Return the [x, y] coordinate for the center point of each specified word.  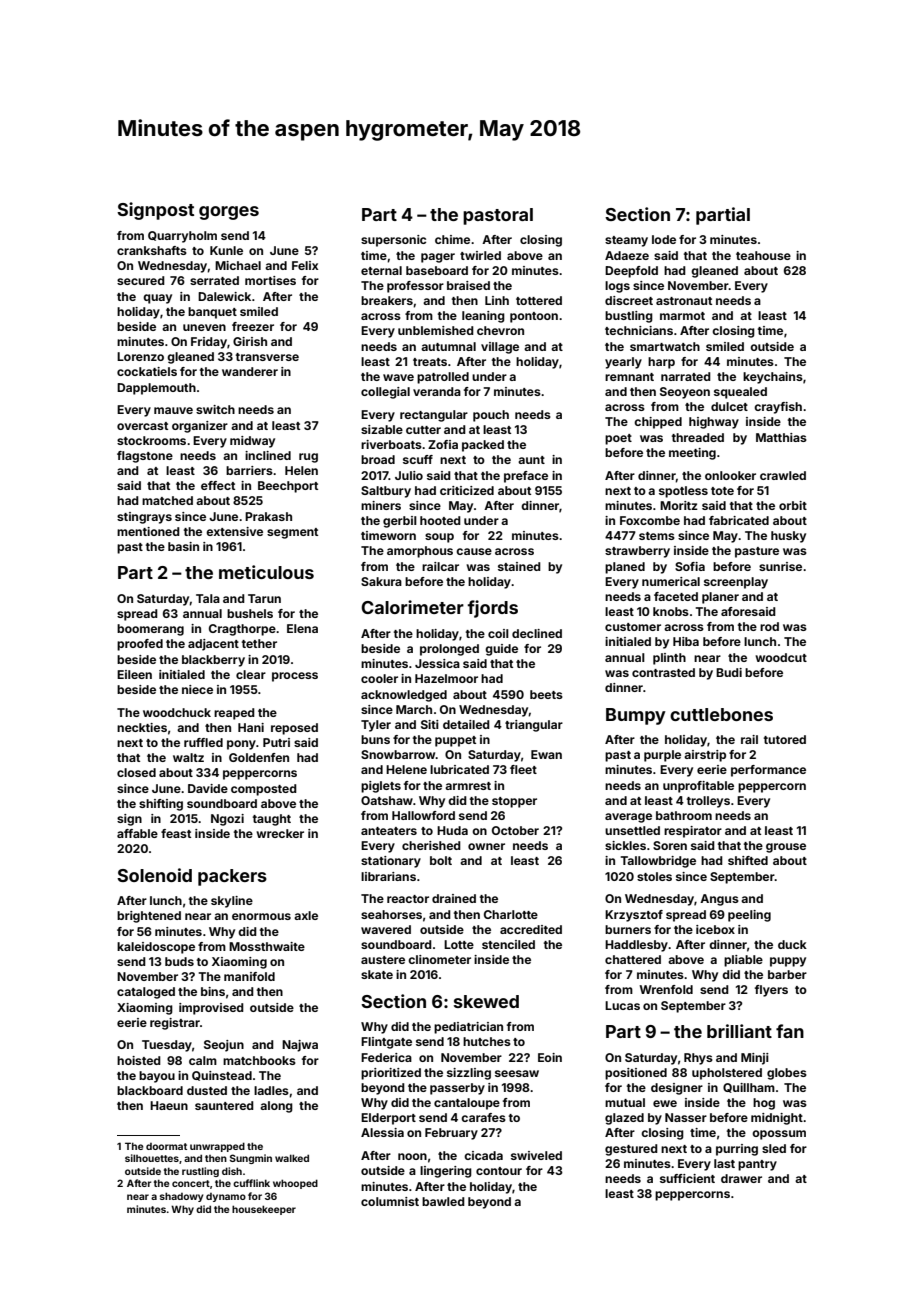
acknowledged [404, 696]
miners [381, 505]
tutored [785, 739]
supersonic [393, 241]
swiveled [536, 1155]
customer [633, 627]
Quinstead [222, 1076]
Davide [208, 788]
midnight [777, 1119]
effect [218, 485]
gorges [229, 213]
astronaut [684, 301]
